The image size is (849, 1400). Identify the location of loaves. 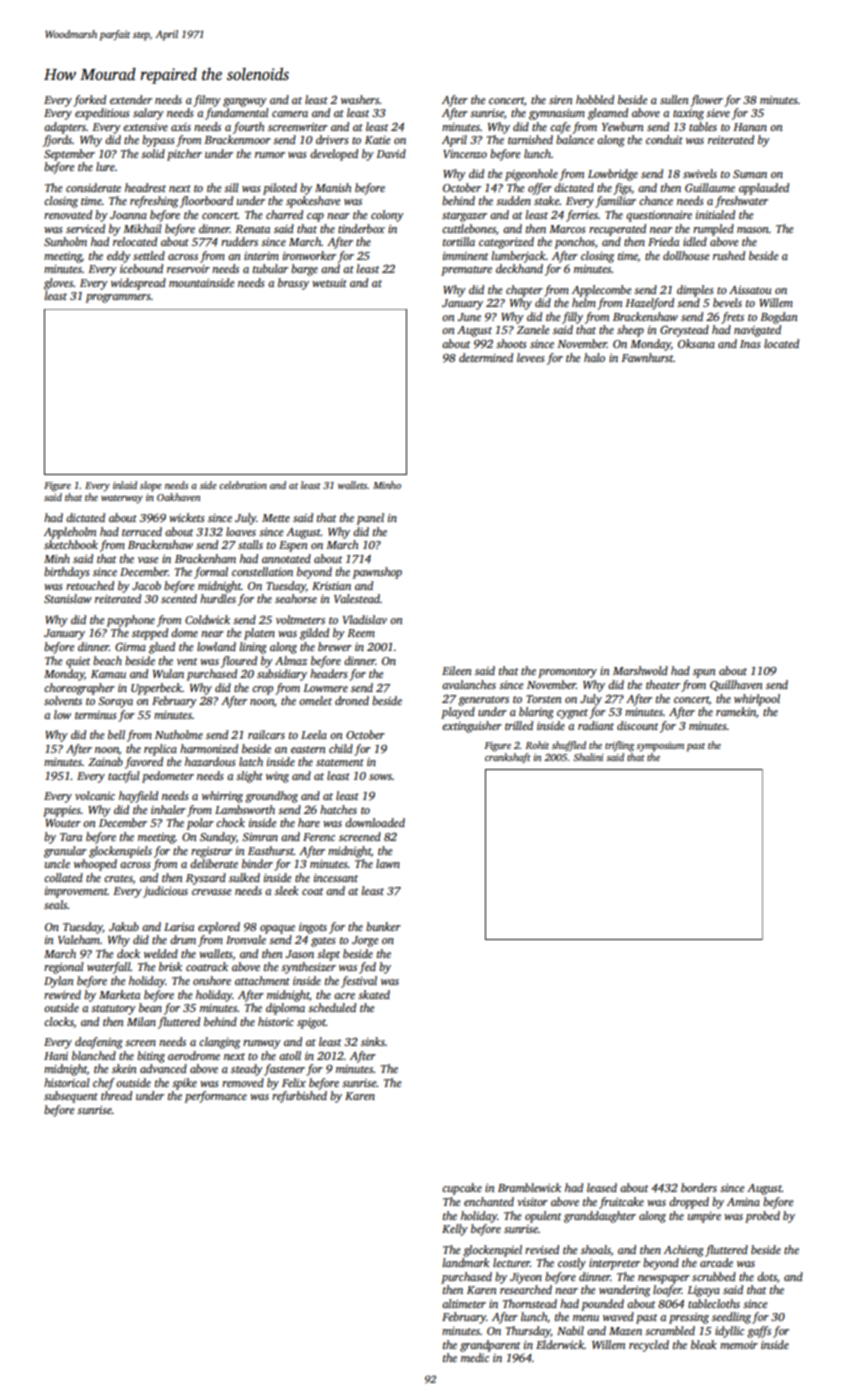
(241, 531).
